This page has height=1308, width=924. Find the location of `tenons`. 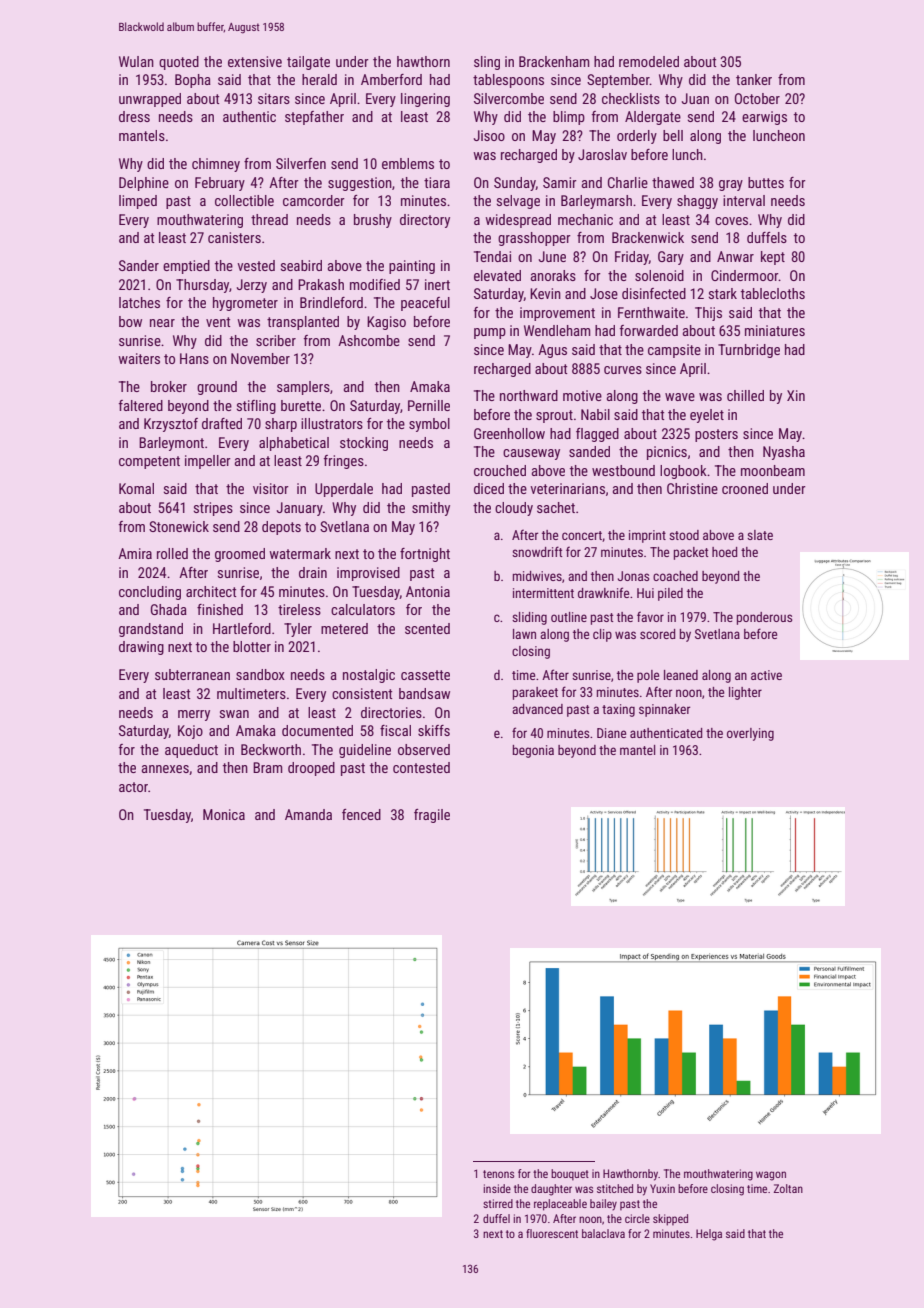

tenons is located at coordinates (498, 1174).
